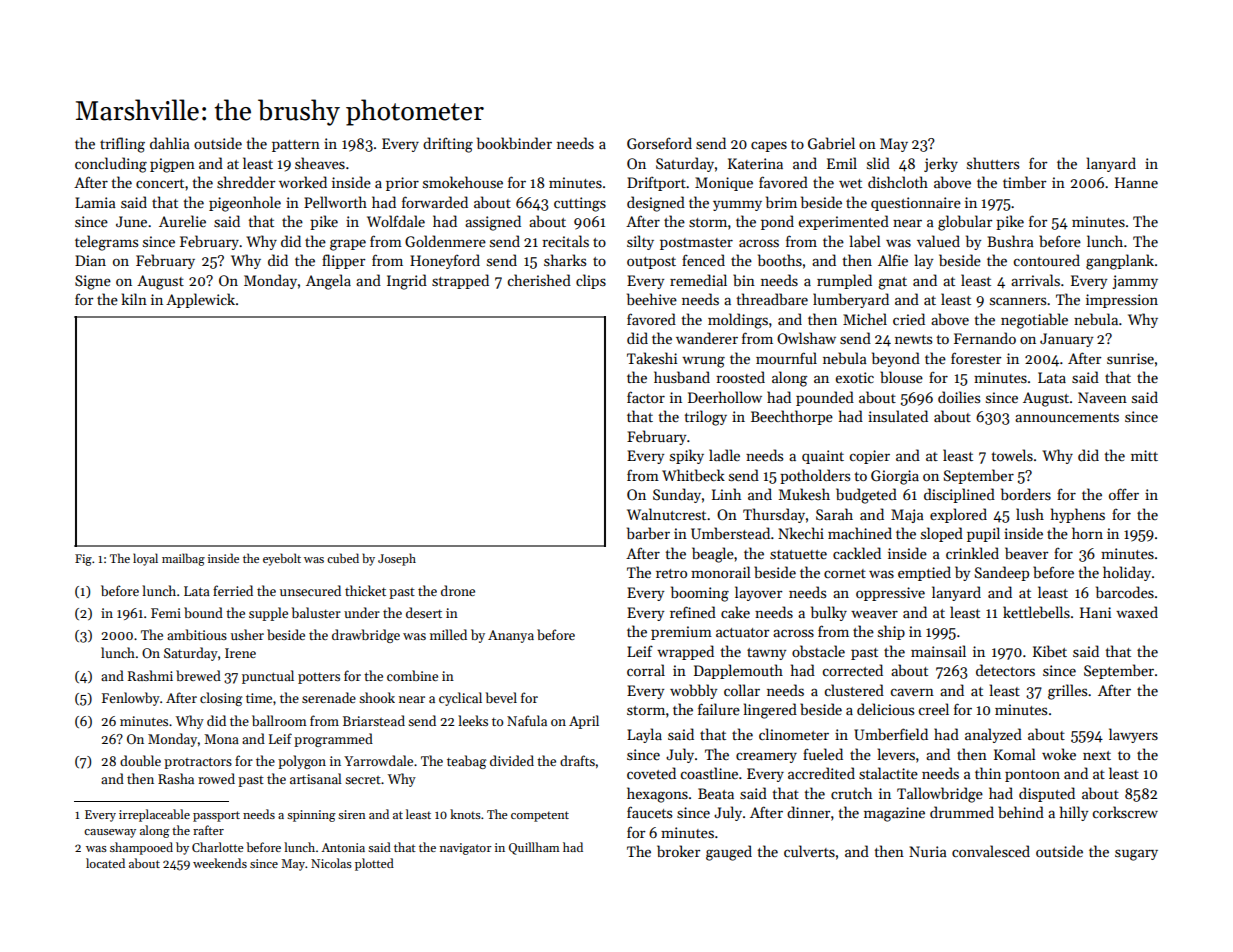  I want to click on doilies, so click(959, 397).
